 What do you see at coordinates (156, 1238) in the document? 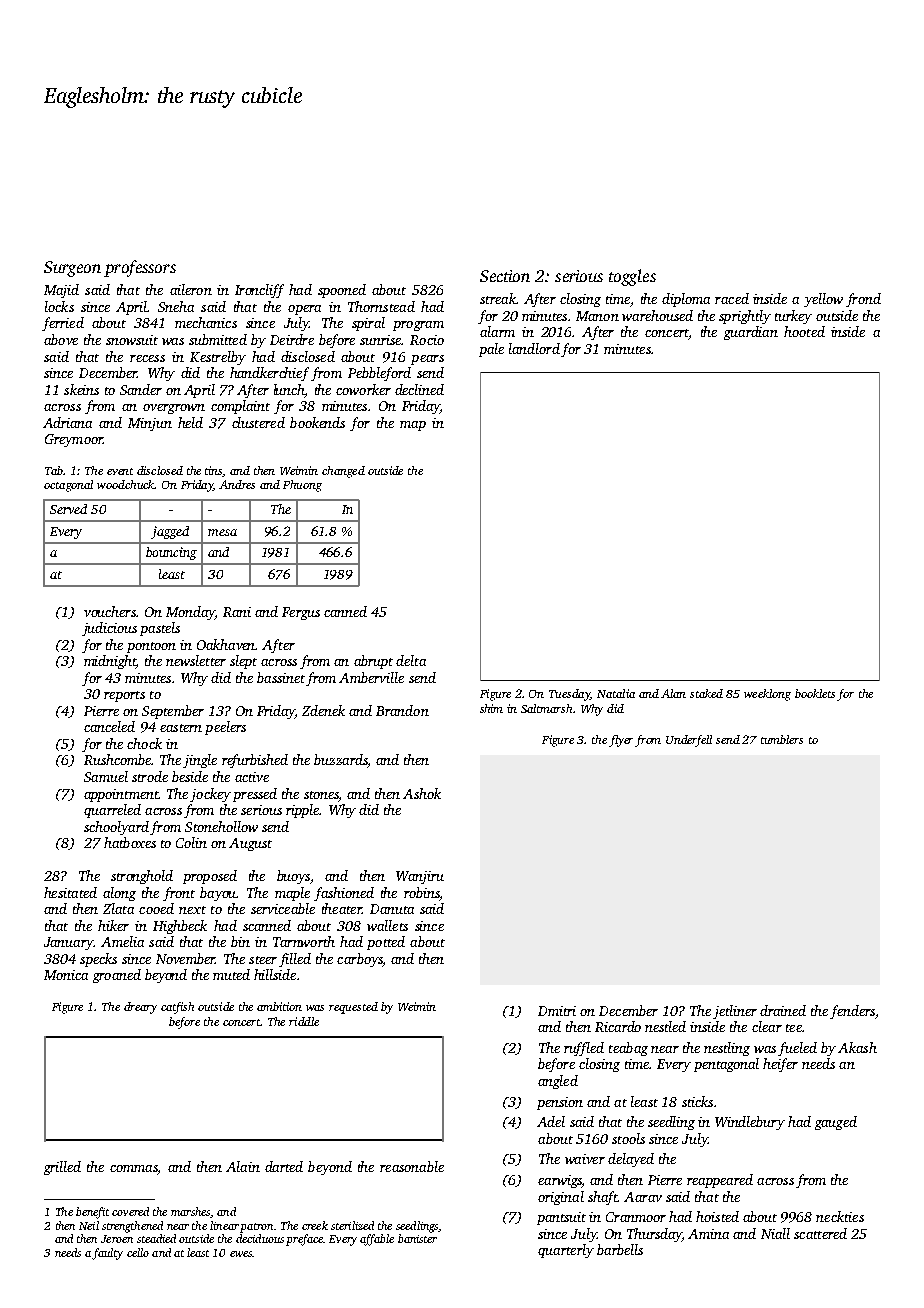
I see `steadied` at bounding box center [156, 1238].
